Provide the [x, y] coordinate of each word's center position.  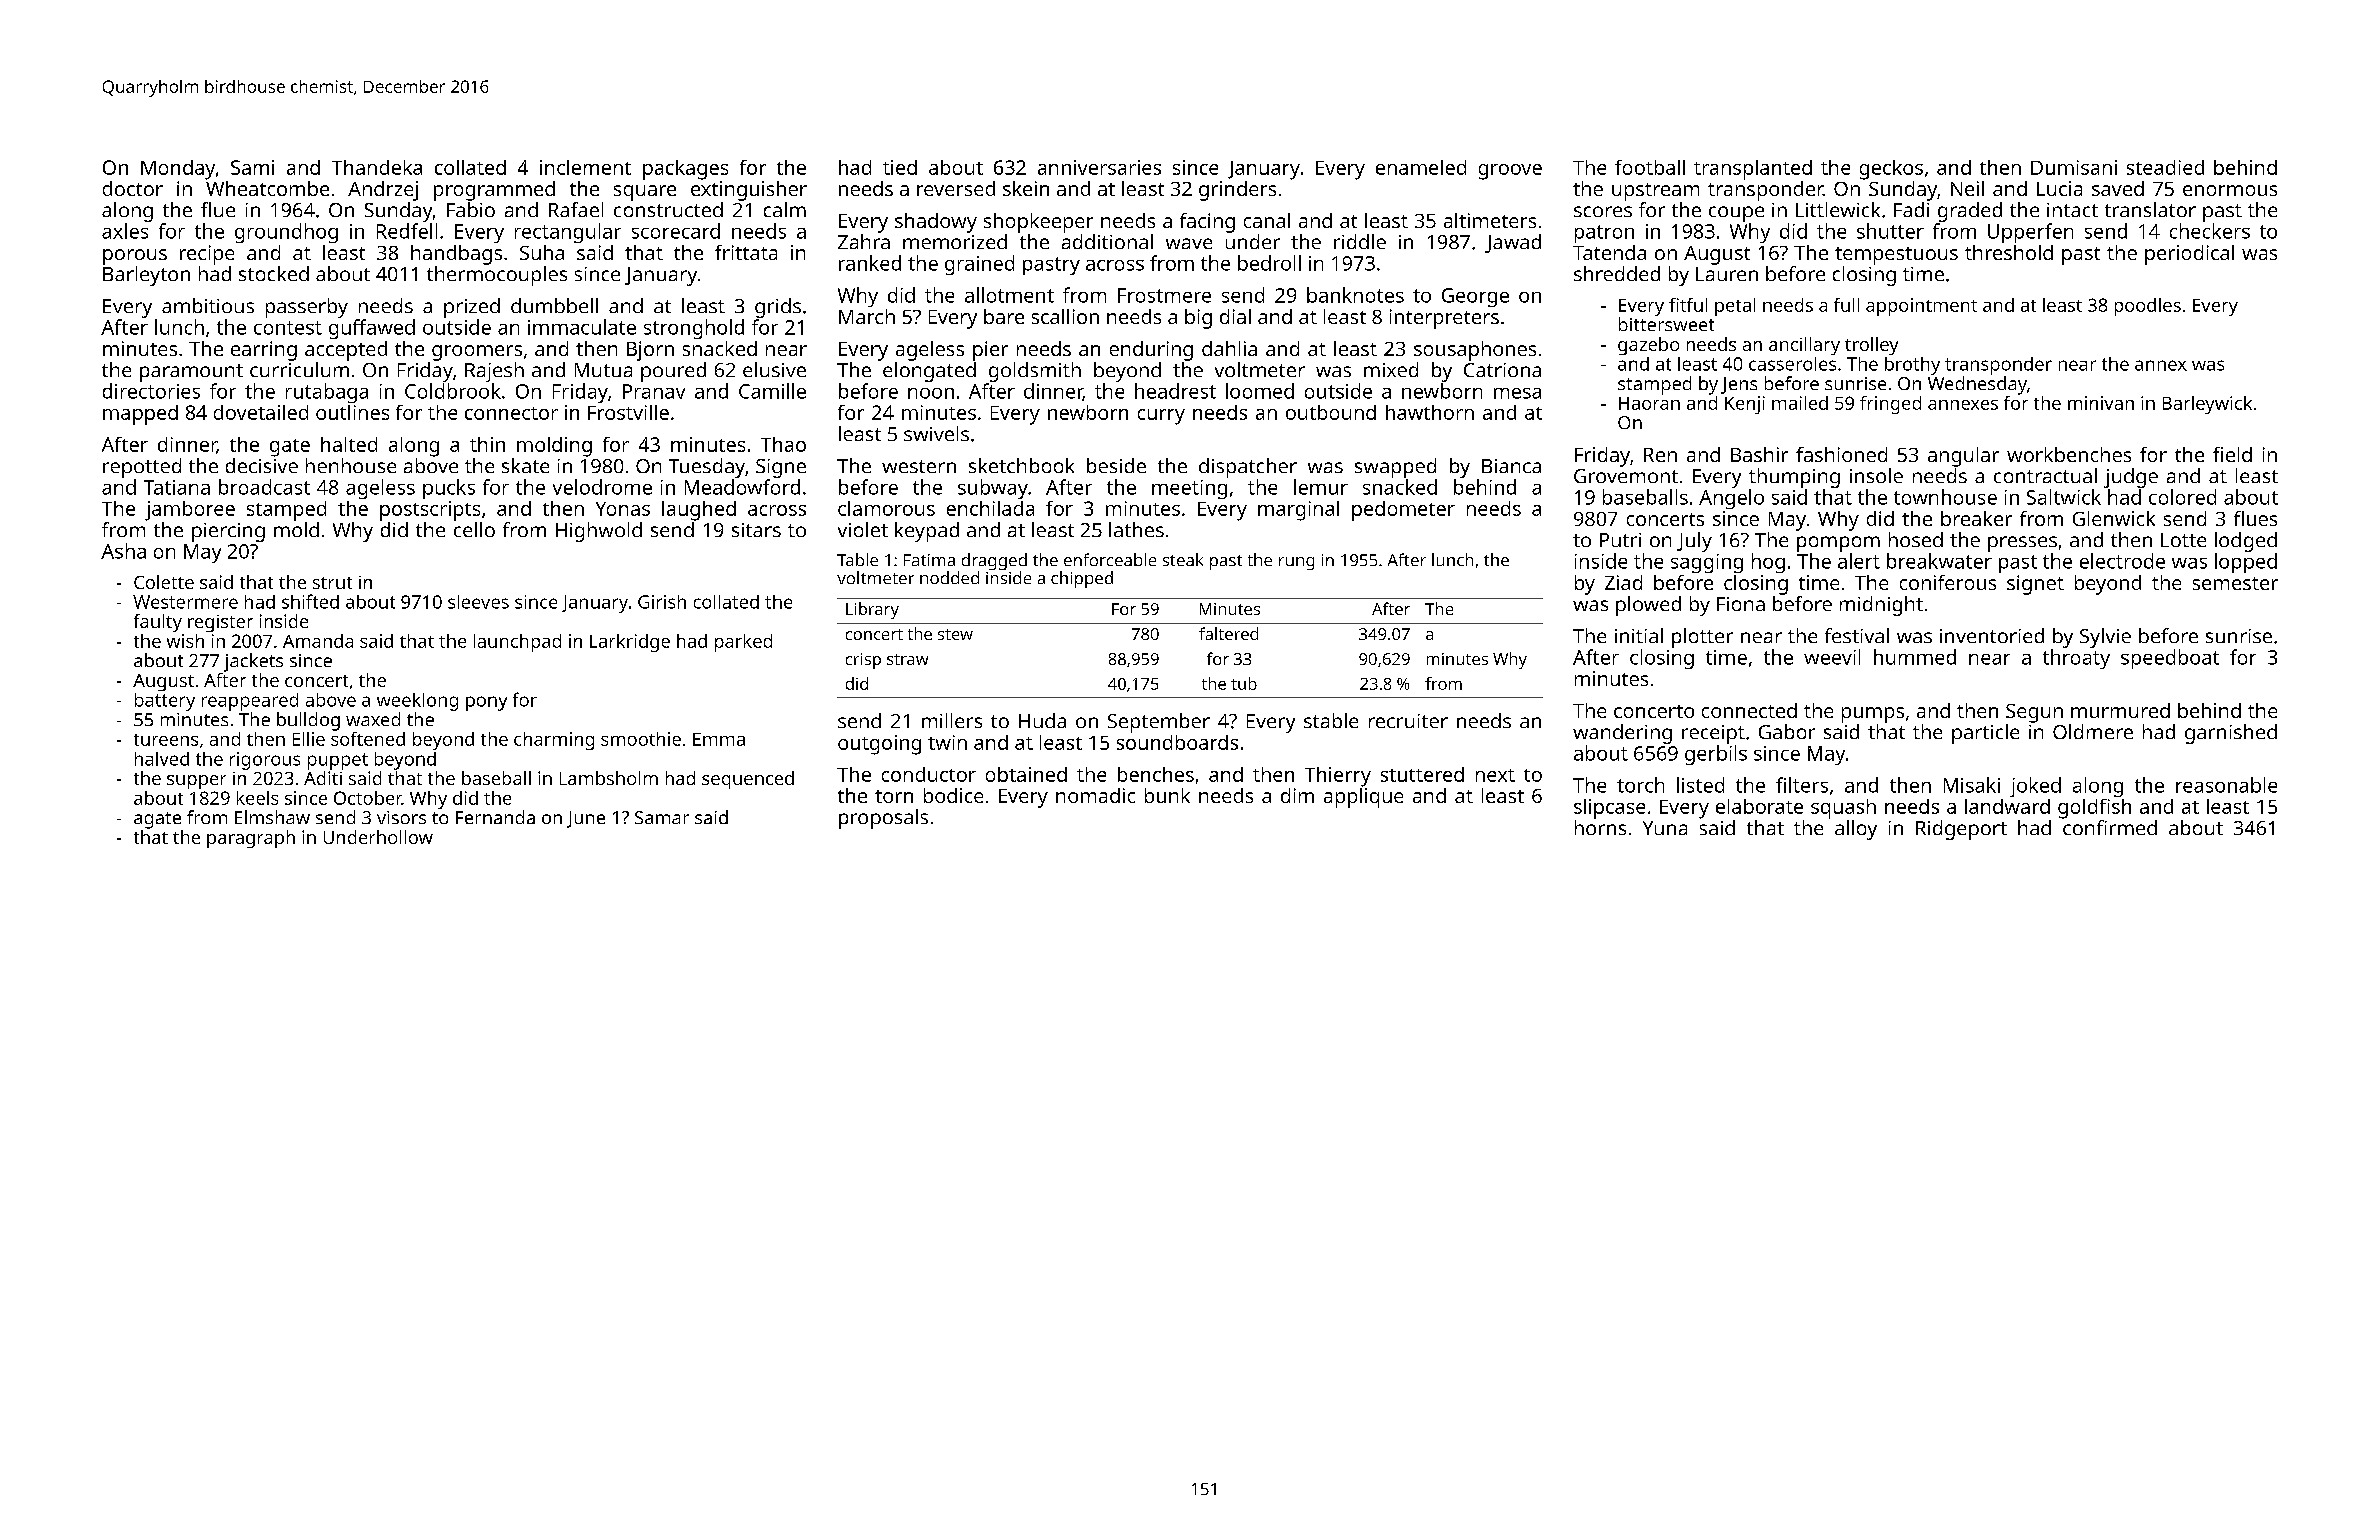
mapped [140, 415]
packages [685, 170]
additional [1107, 241]
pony [486, 703]
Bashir [1759, 454]
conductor [929, 774]
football [1650, 167]
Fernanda [495, 817]
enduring [1151, 351]
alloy [1856, 830]
